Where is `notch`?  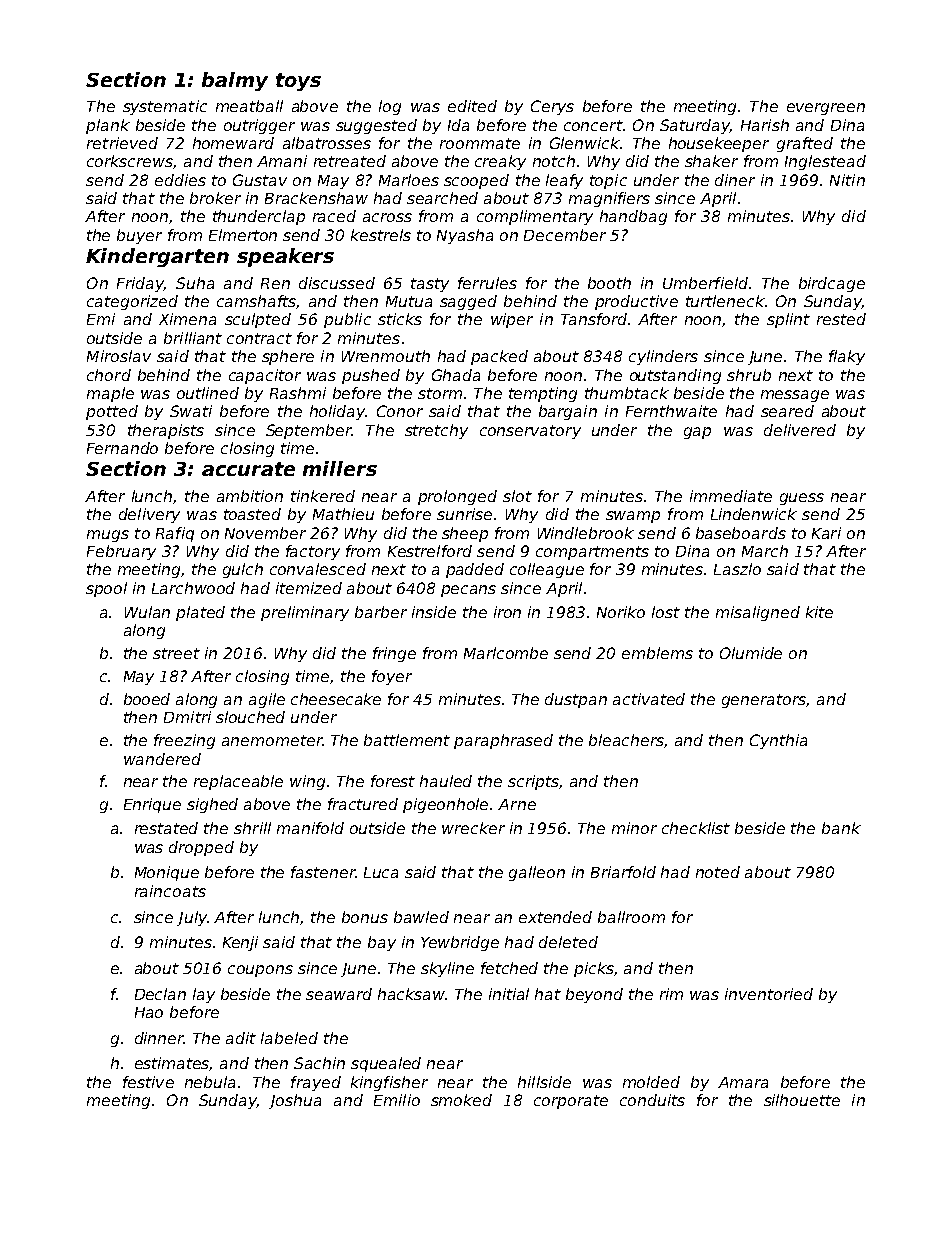
notch is located at coordinates (554, 161).
